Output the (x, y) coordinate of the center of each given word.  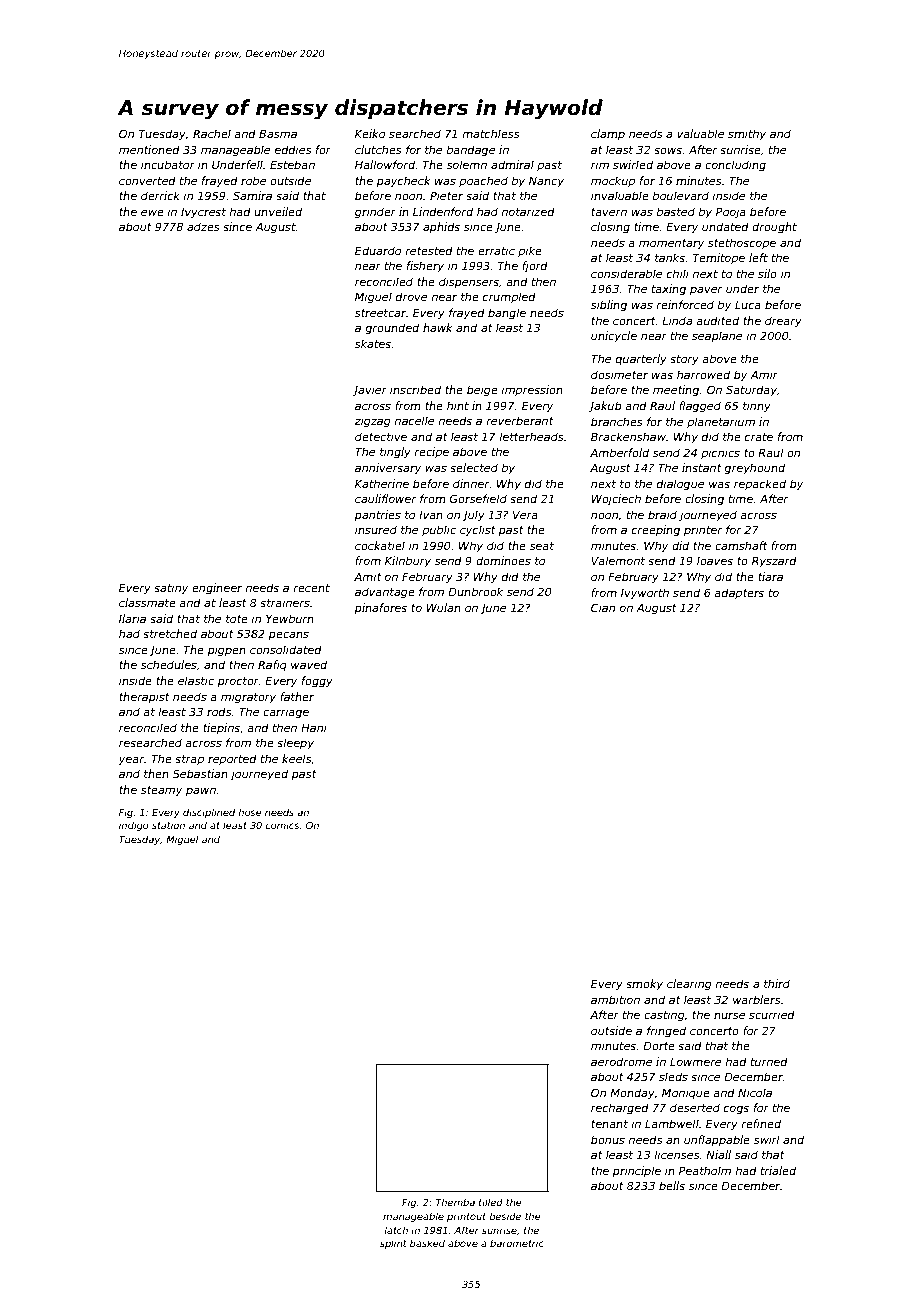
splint (393, 1244)
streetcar (380, 313)
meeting (676, 391)
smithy (747, 135)
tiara (770, 576)
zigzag (372, 422)
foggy (317, 682)
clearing (689, 985)
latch (396, 1230)
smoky (644, 985)
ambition (615, 999)
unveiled (278, 211)
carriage (286, 713)
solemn (467, 164)
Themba (455, 1202)
